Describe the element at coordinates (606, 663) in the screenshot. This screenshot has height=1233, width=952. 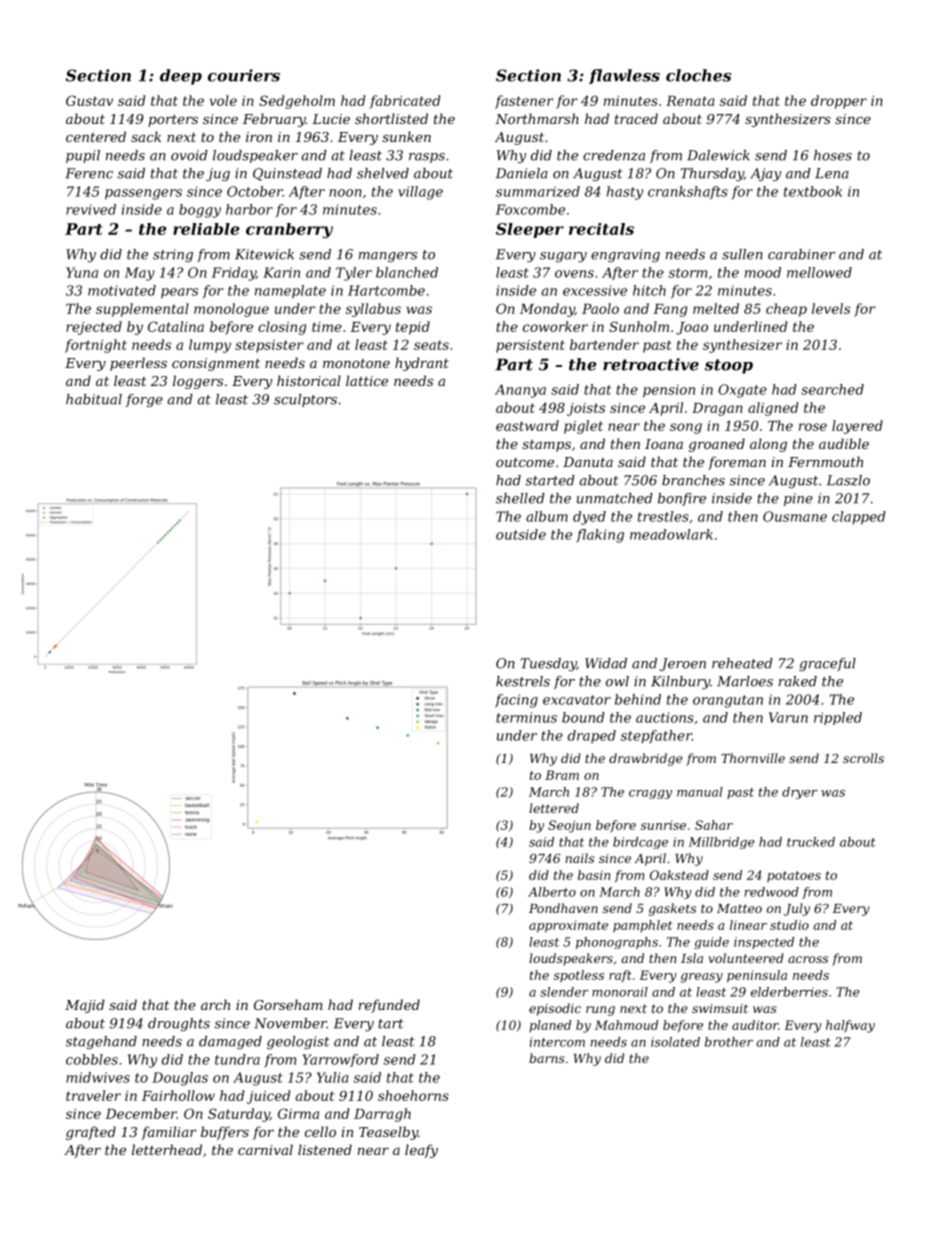
I see `Widad` at that location.
